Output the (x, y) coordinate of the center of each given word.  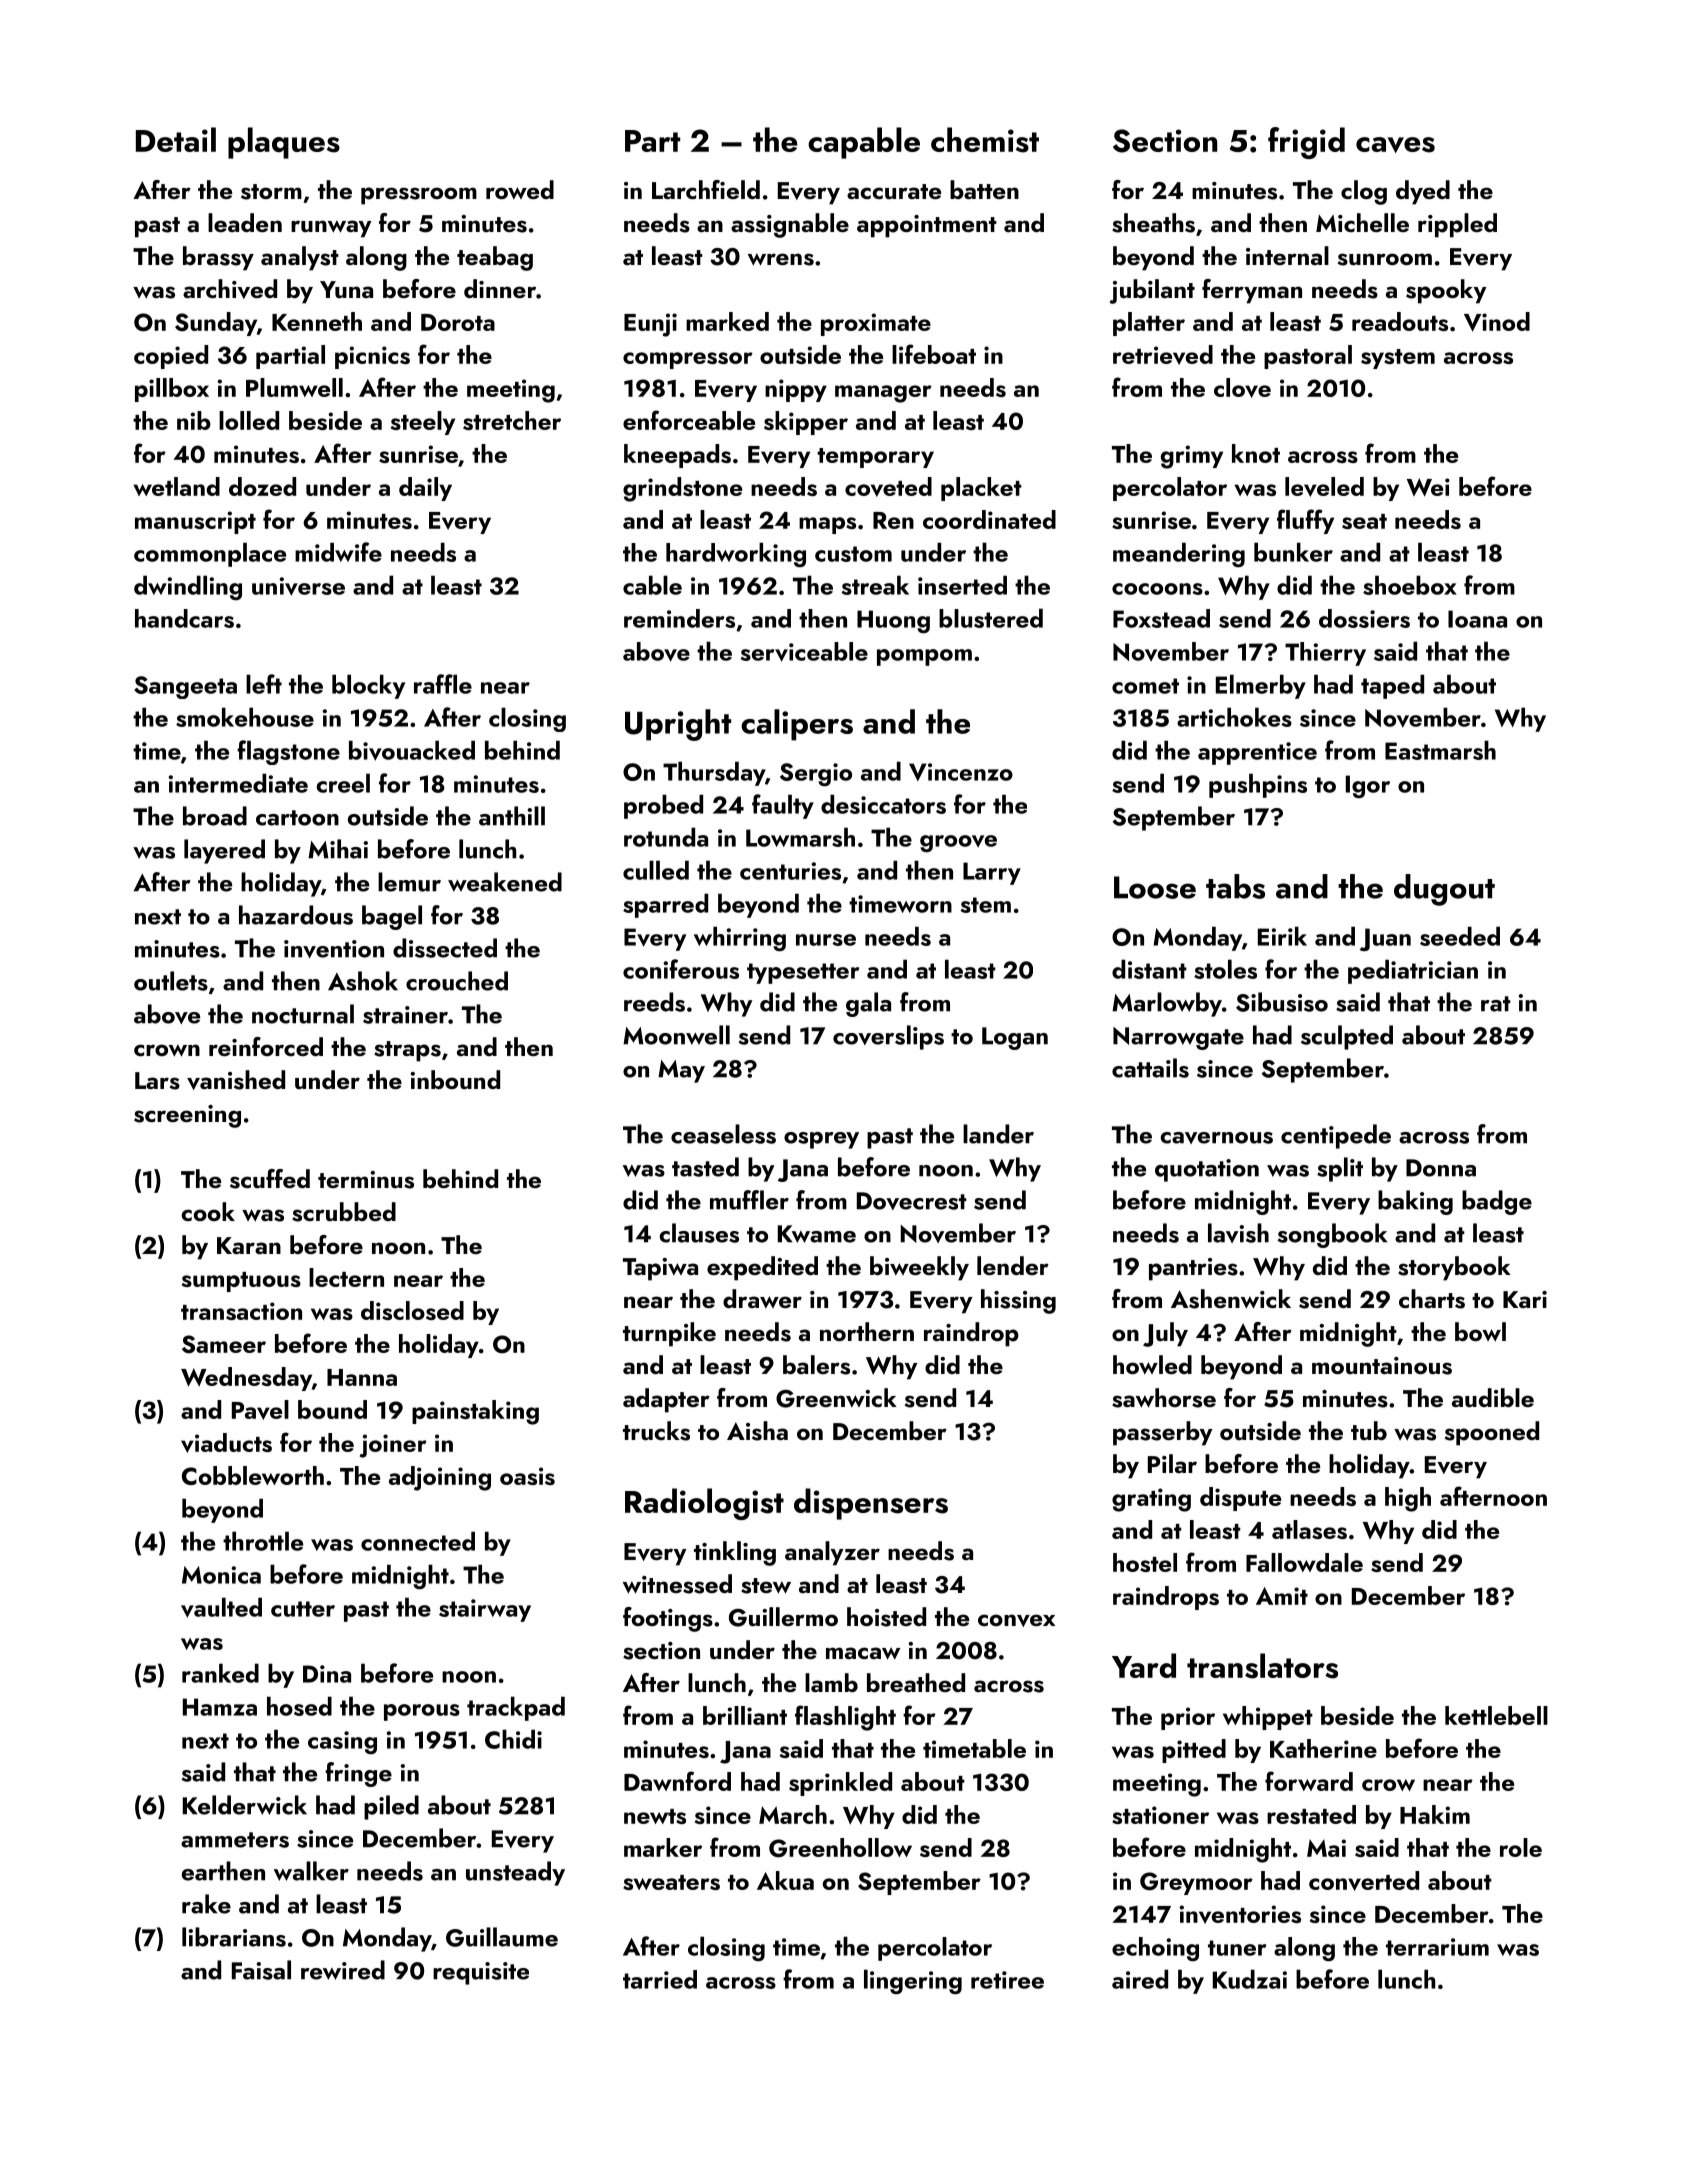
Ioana (1477, 619)
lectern (346, 1277)
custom (853, 554)
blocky (368, 686)
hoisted (886, 1617)
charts (1432, 1299)
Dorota (458, 322)
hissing (1018, 1301)
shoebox (1410, 585)
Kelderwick (245, 1805)
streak (875, 585)
